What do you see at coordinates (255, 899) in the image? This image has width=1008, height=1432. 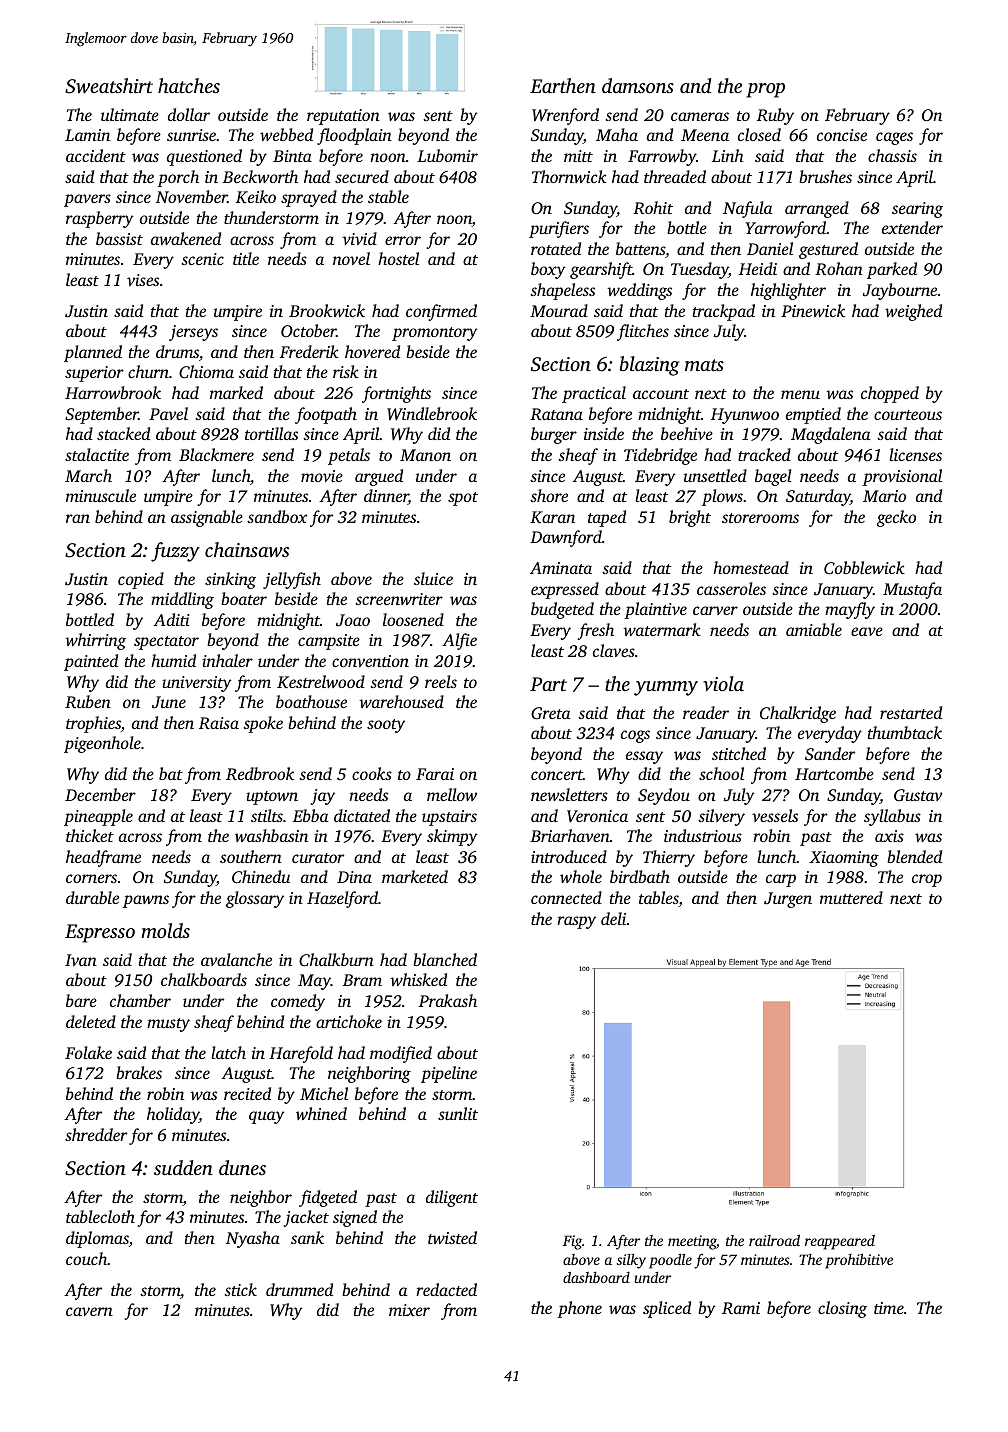 I see `glossary` at bounding box center [255, 899].
